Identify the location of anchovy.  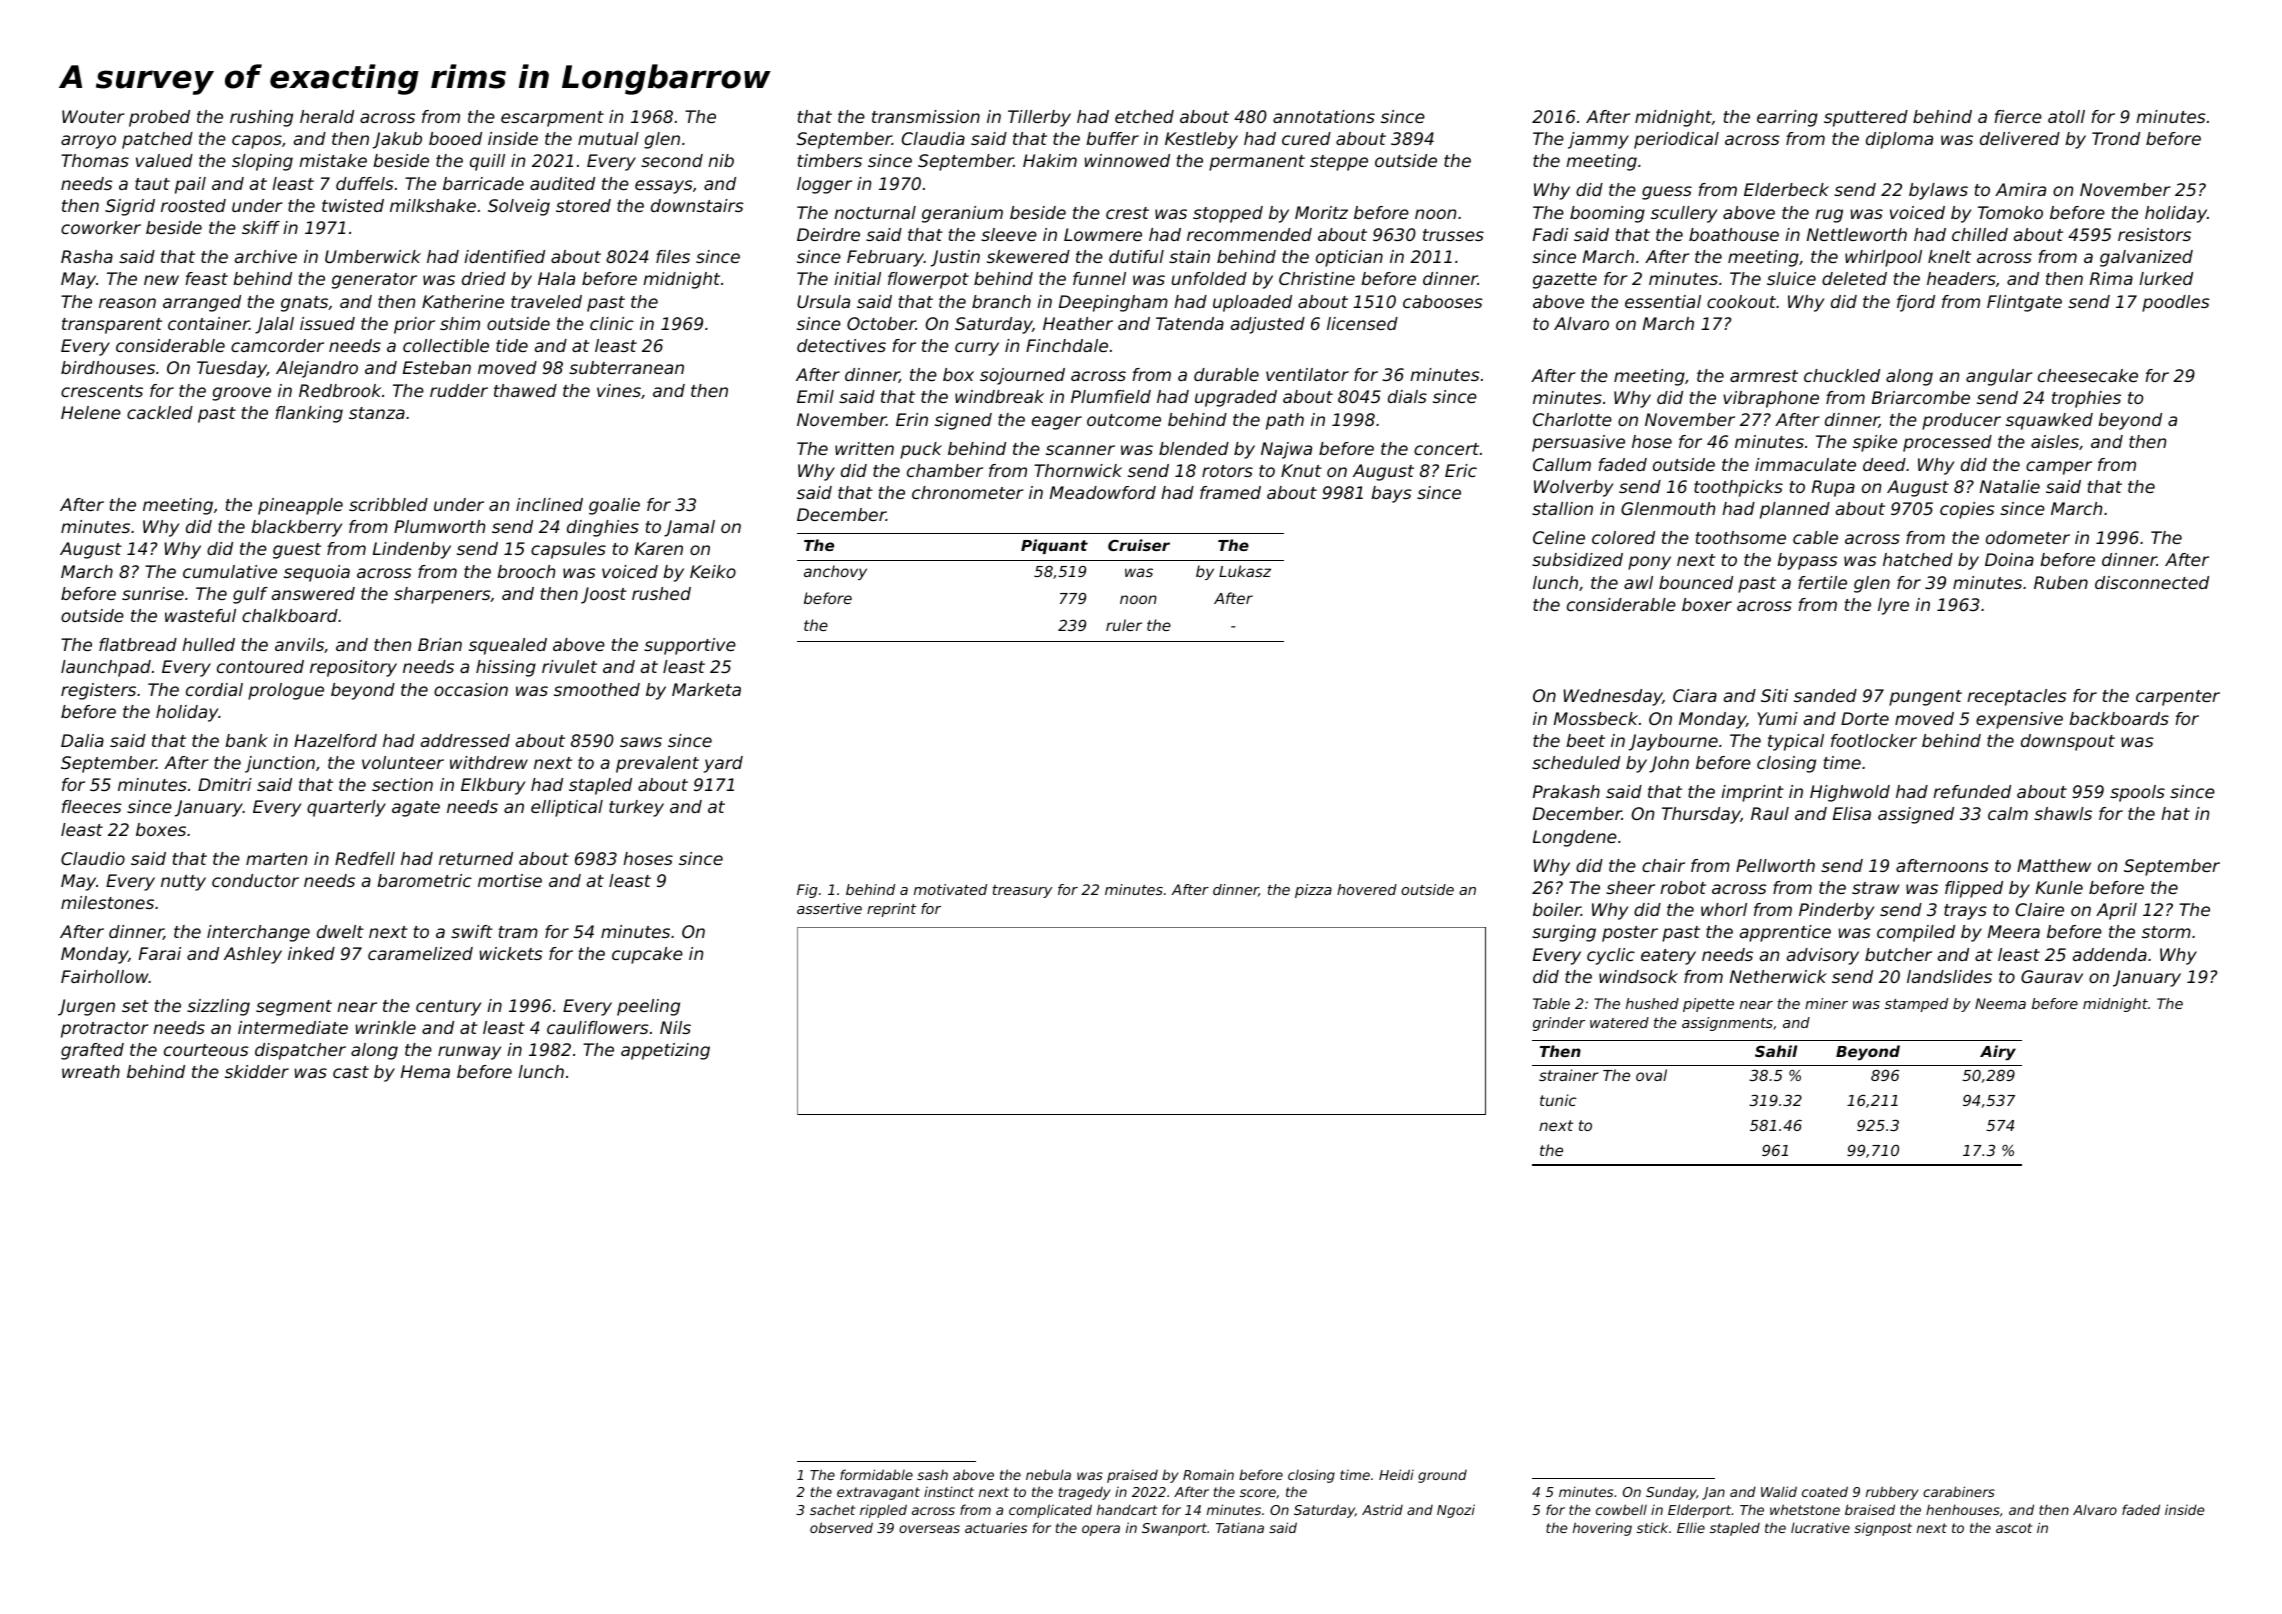
(835, 572).
